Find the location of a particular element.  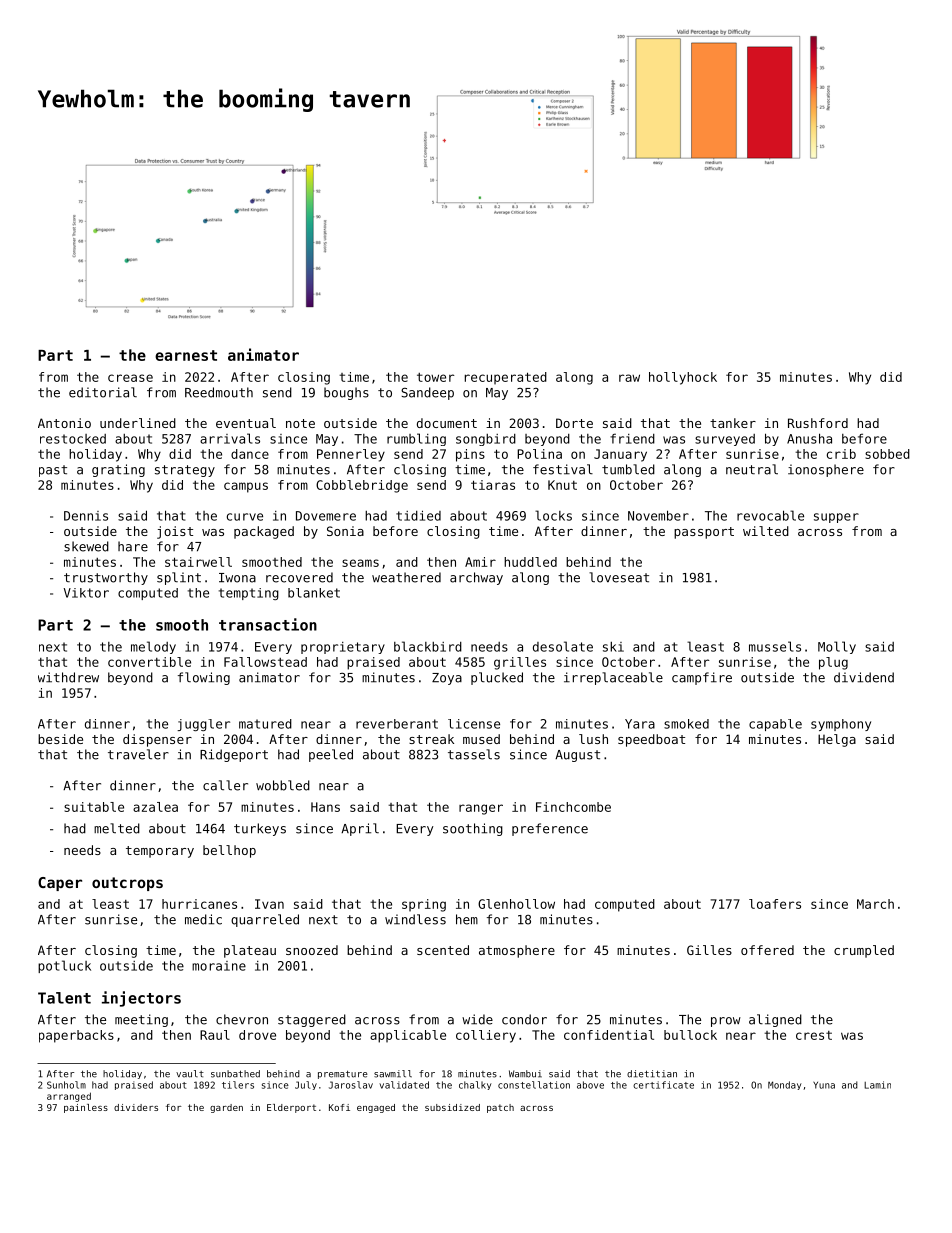

Talent is located at coordinates (64, 998).
